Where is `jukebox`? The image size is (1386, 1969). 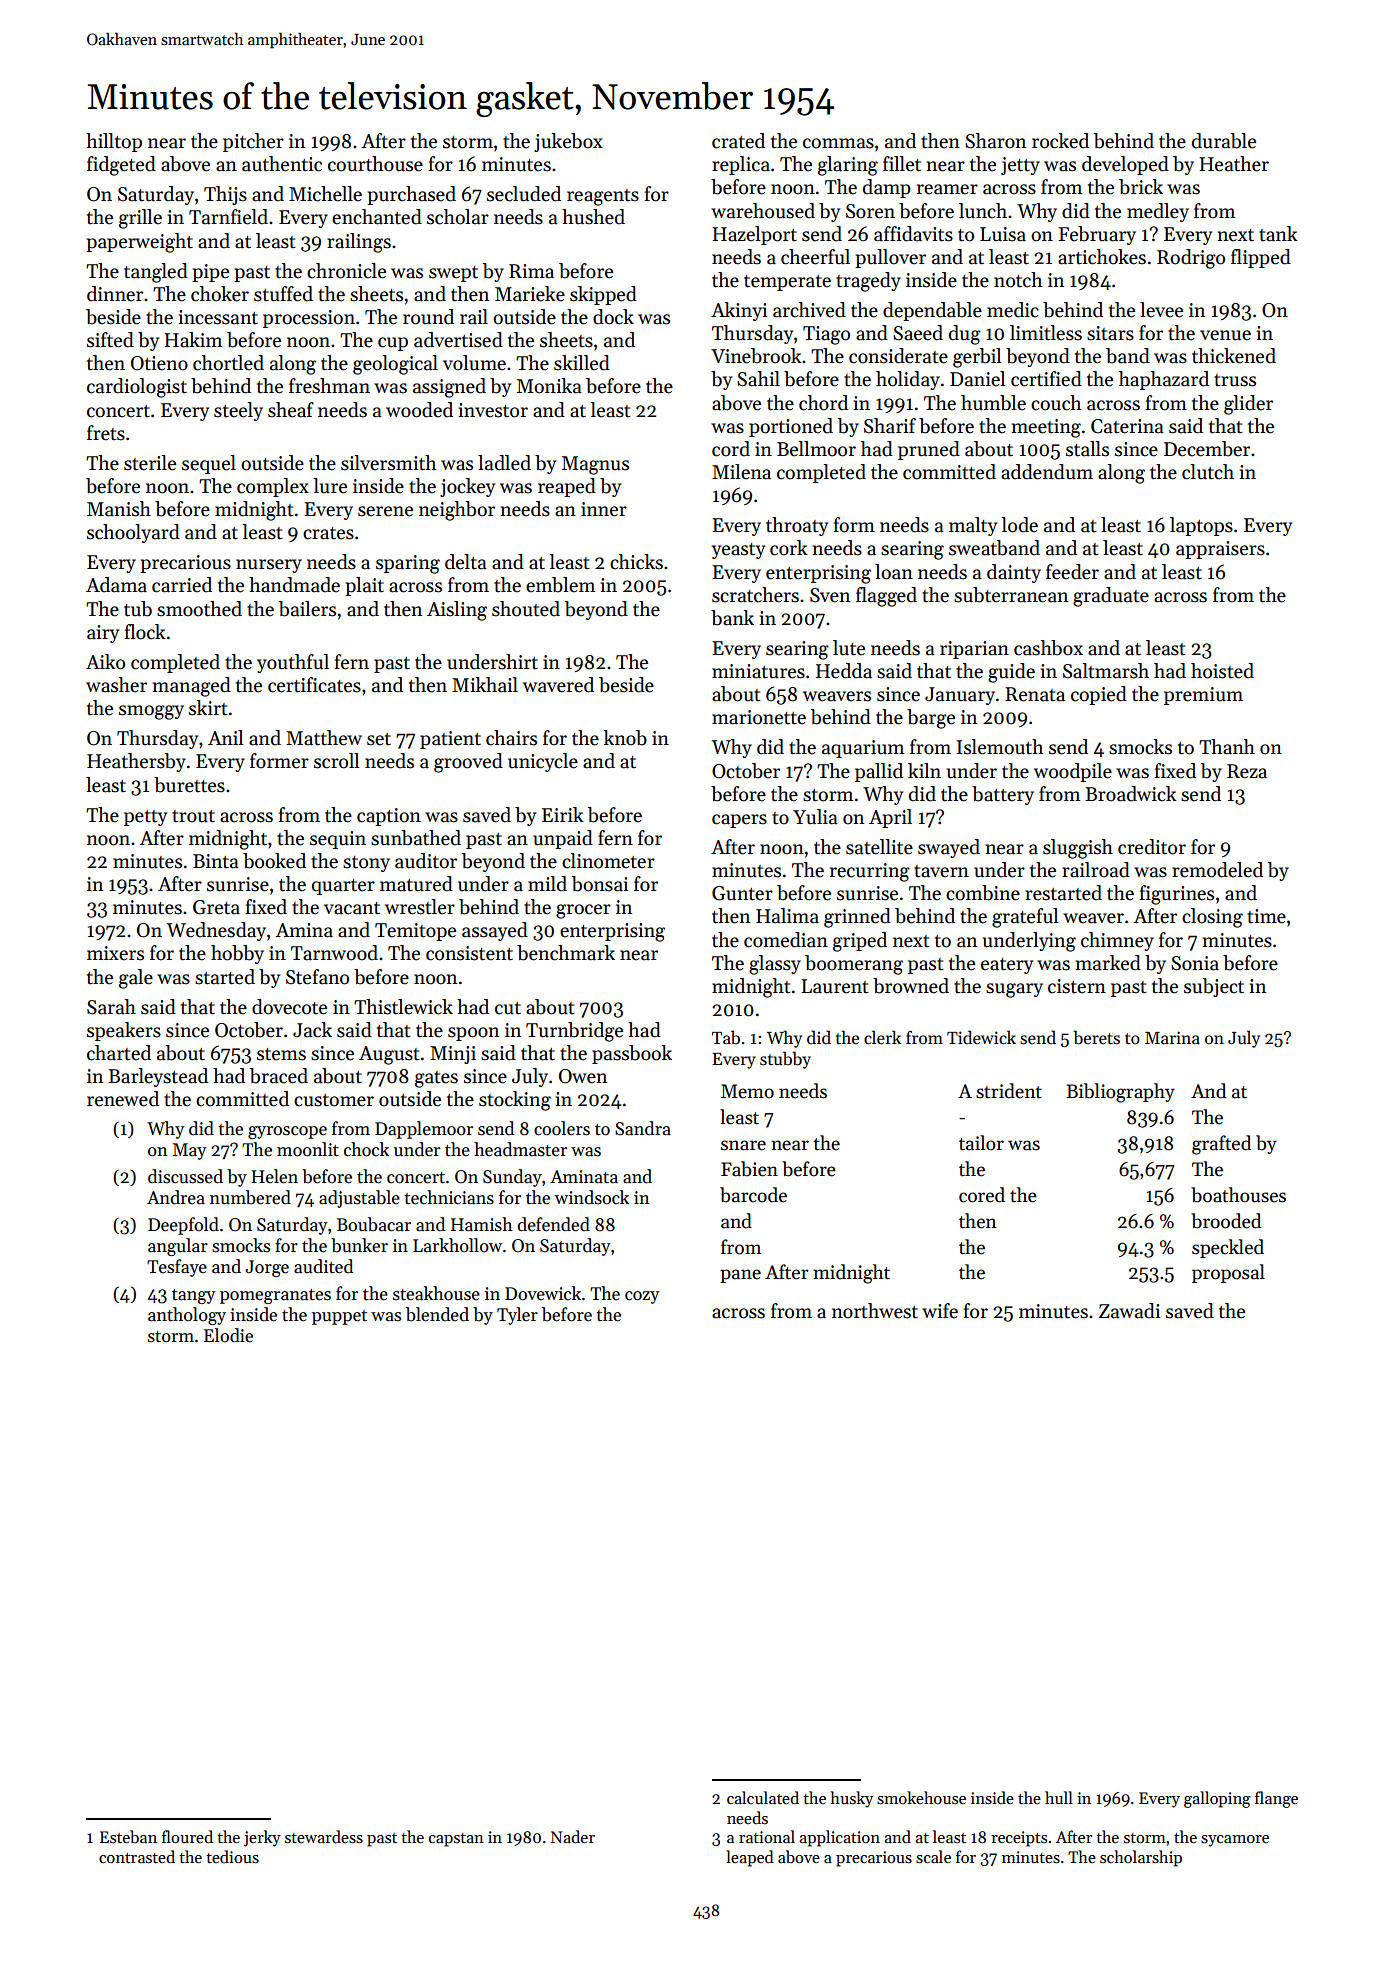 jukebox is located at coordinates (568, 142).
